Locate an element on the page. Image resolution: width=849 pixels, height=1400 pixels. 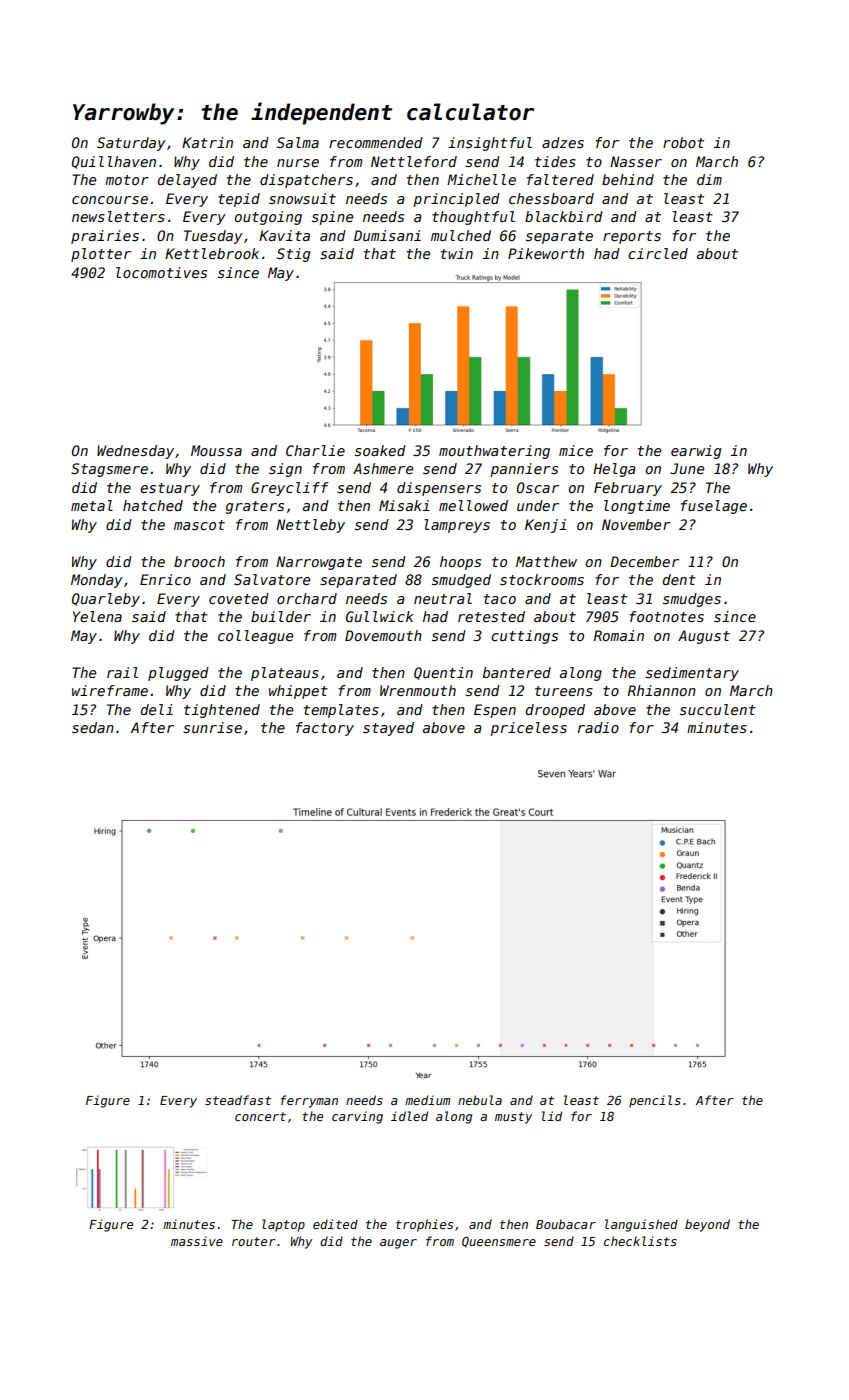
sunrise is located at coordinates (212, 727).
